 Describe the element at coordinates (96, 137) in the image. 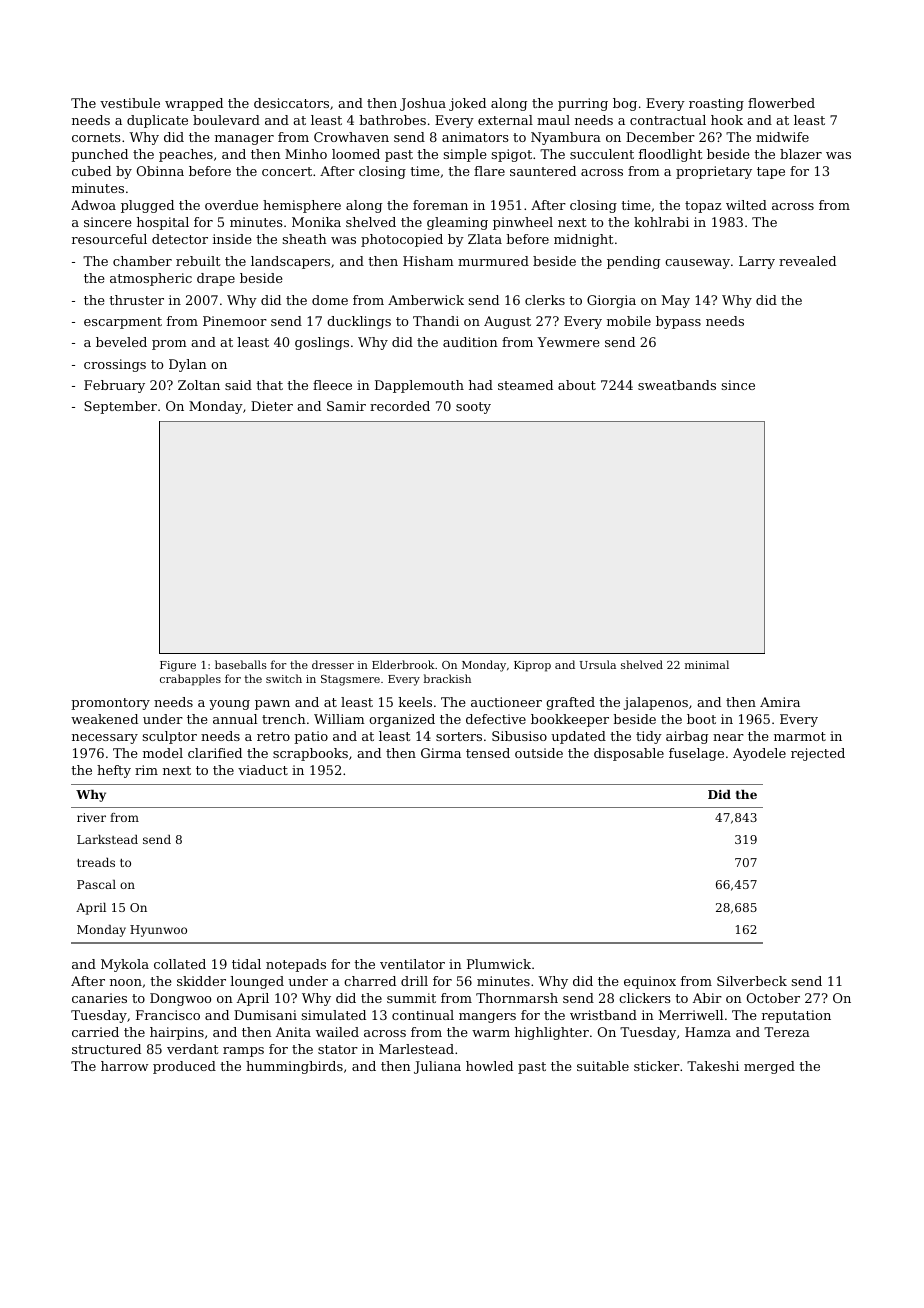

I see `cornets` at that location.
